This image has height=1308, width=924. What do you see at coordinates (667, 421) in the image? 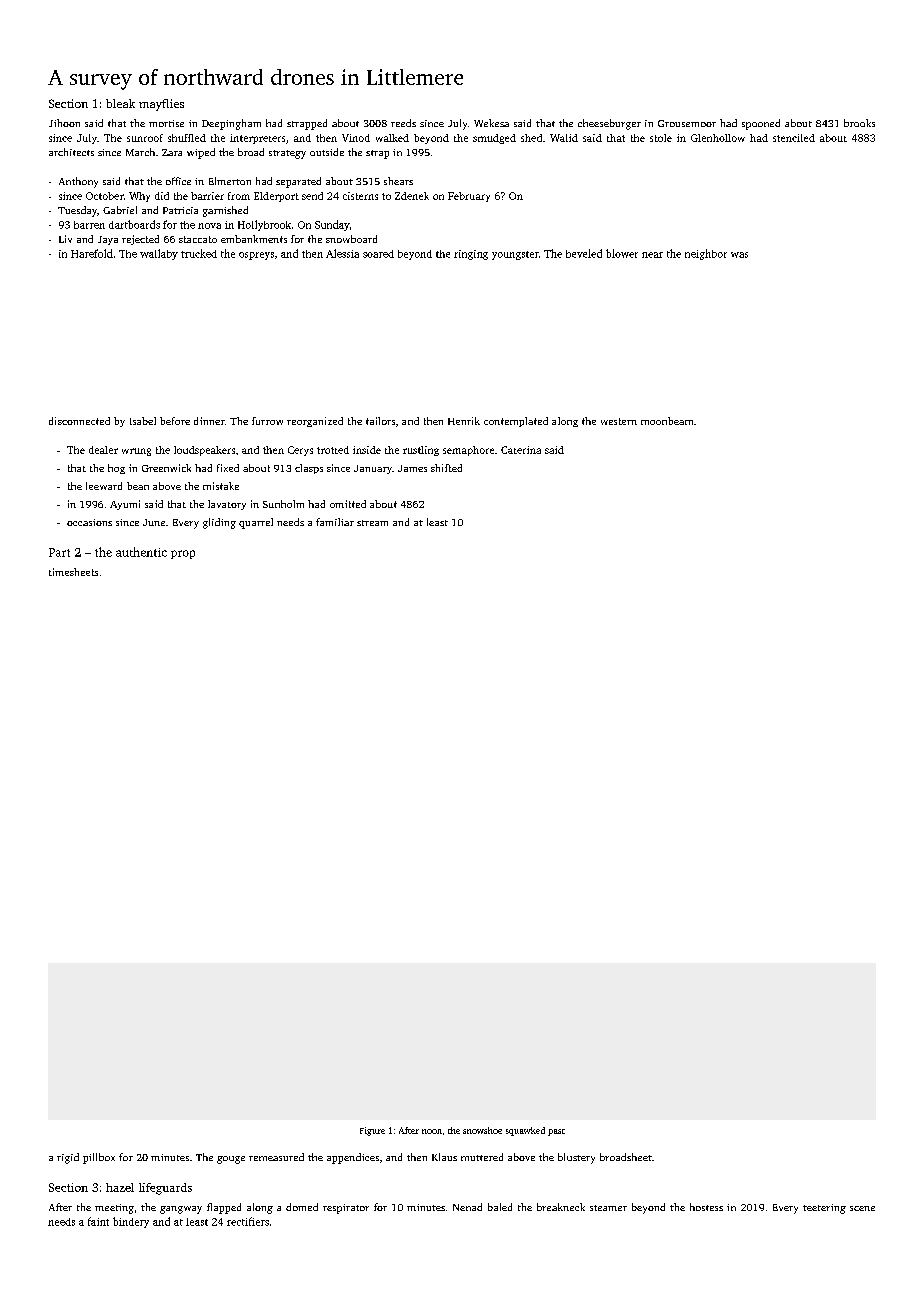
I see `moonbeam` at bounding box center [667, 421].
